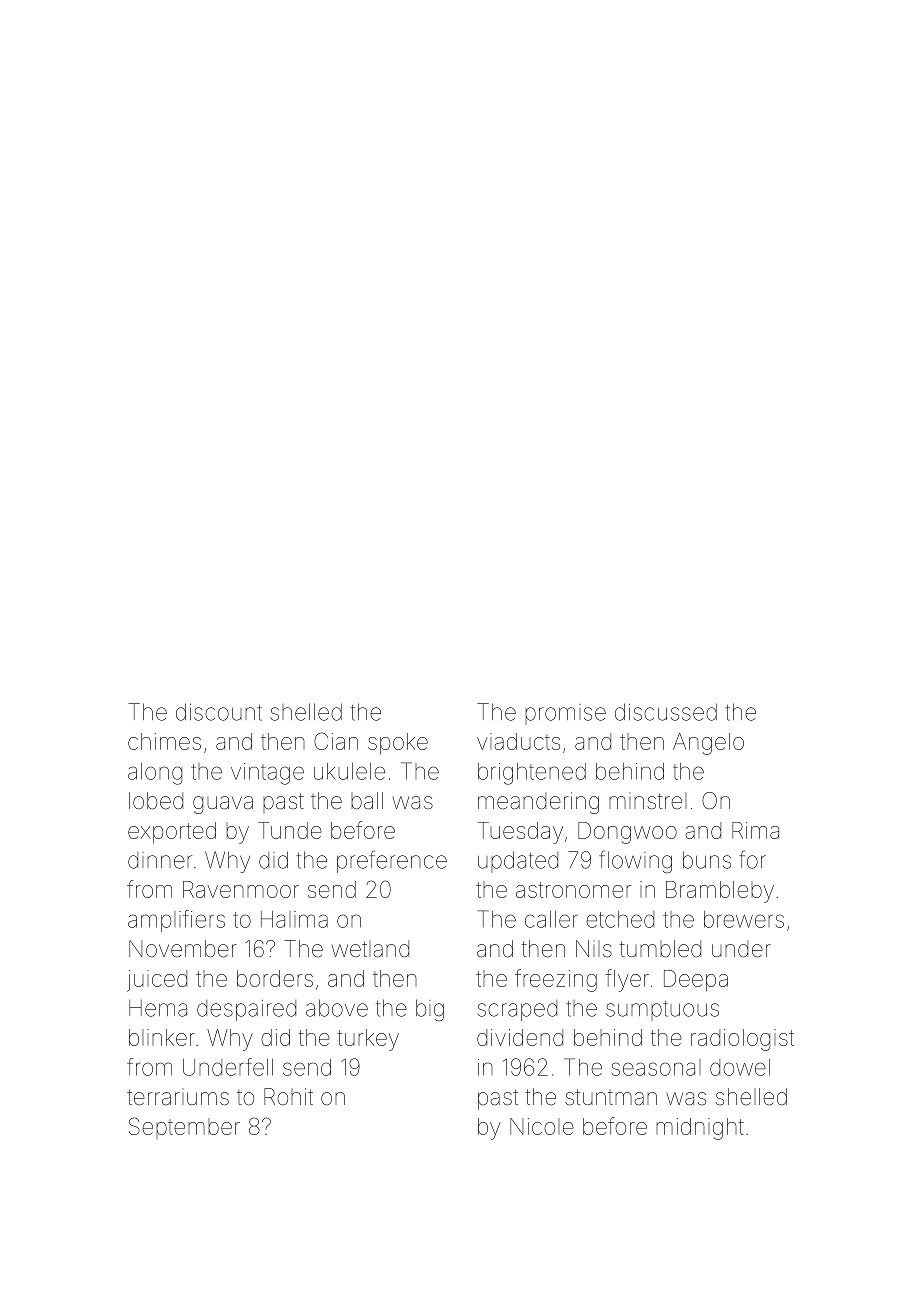 Image resolution: width=924 pixels, height=1311 pixels. I want to click on juiced, so click(157, 981).
